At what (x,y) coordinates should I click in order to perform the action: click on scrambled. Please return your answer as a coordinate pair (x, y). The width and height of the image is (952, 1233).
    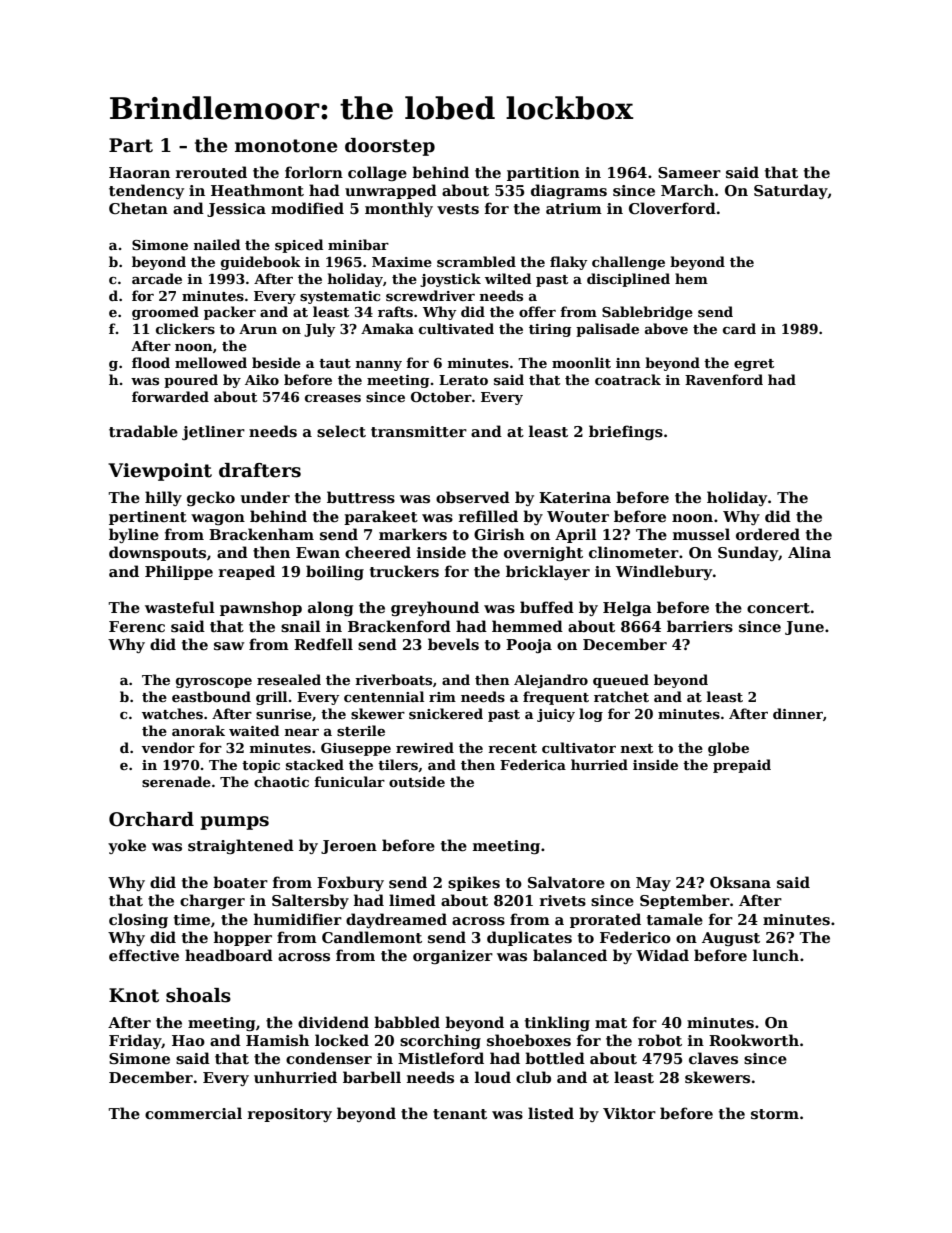
    Looking at the image, I should click on (476, 261).
